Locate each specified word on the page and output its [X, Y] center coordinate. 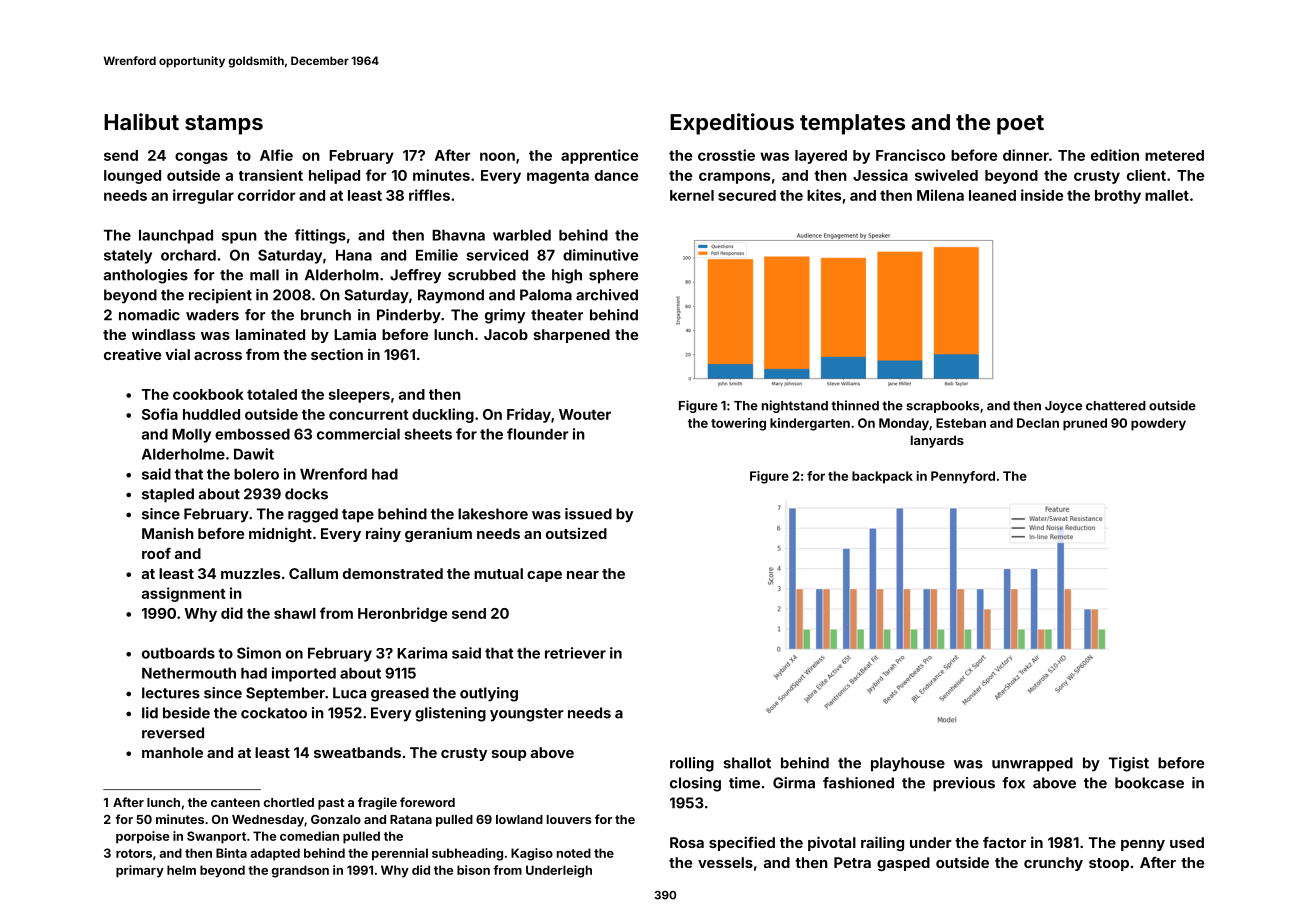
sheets [428, 434]
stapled [168, 495]
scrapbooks [942, 407]
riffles [429, 195]
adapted [275, 854]
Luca [349, 693]
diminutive [600, 255]
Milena [940, 195]
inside [1042, 195]
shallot [747, 763]
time [744, 783]
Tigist [1129, 764]
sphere [613, 276]
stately [128, 257]
